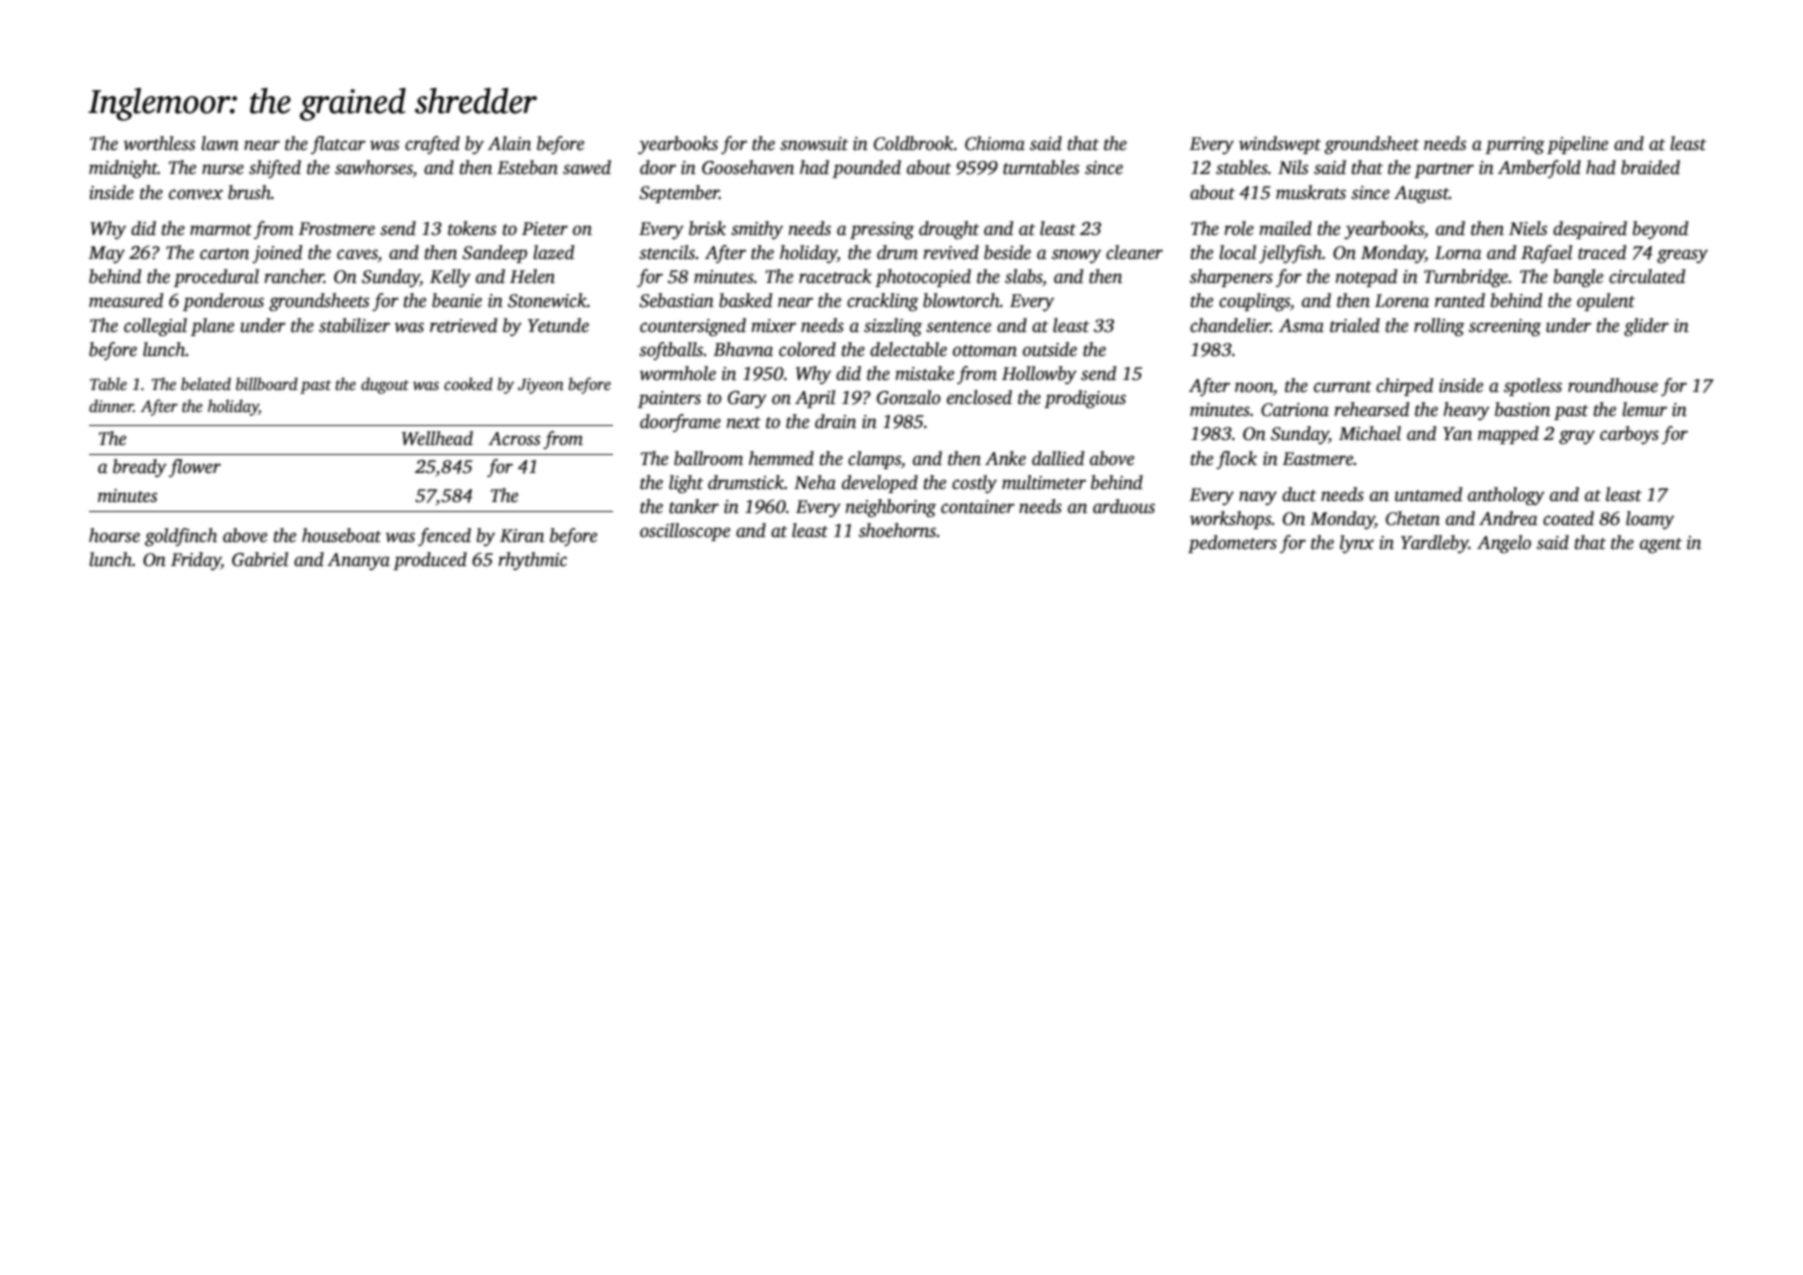  I want to click on stabilizer, so click(354, 325).
